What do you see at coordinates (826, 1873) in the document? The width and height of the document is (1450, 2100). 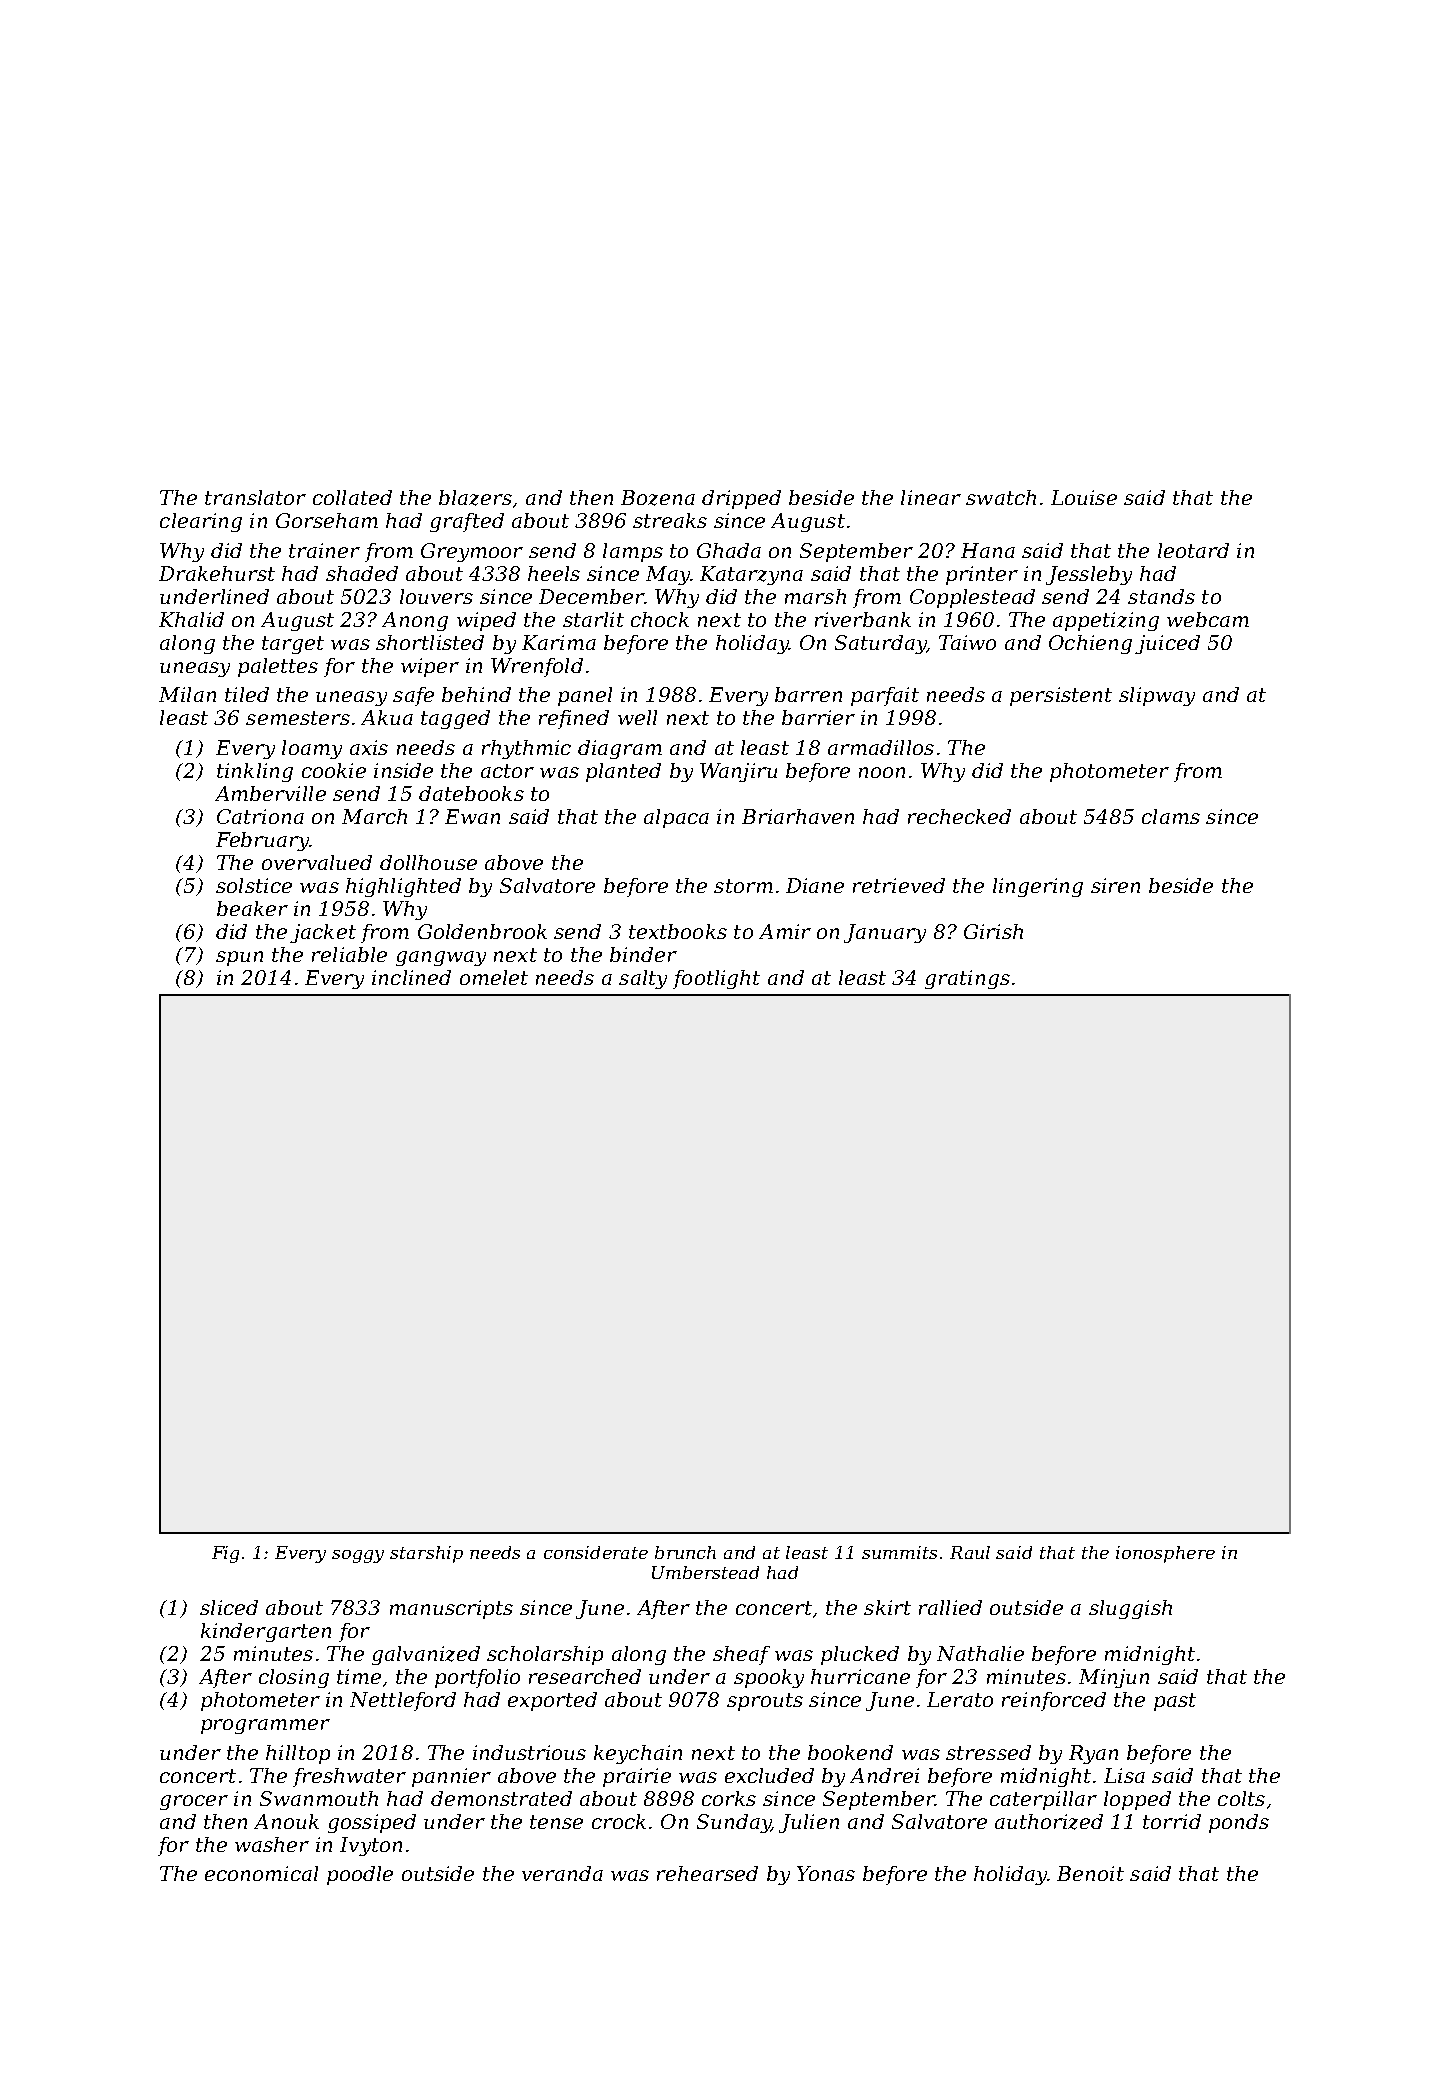 I see `Yonas` at bounding box center [826, 1873].
